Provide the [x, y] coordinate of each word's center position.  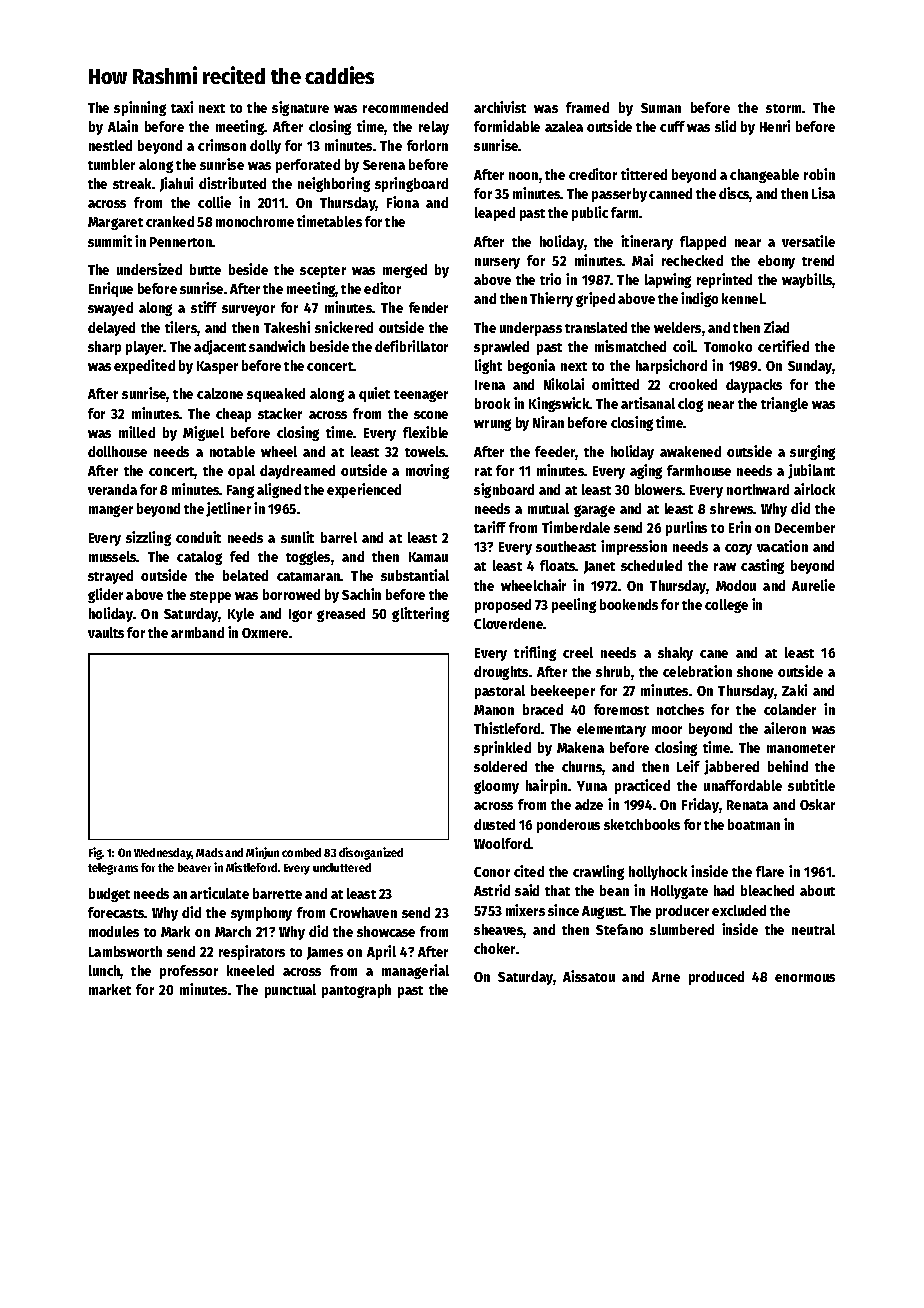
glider [105, 595]
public [590, 213]
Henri [775, 126]
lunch [105, 972]
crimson [222, 145]
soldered [500, 766]
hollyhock [658, 873]
